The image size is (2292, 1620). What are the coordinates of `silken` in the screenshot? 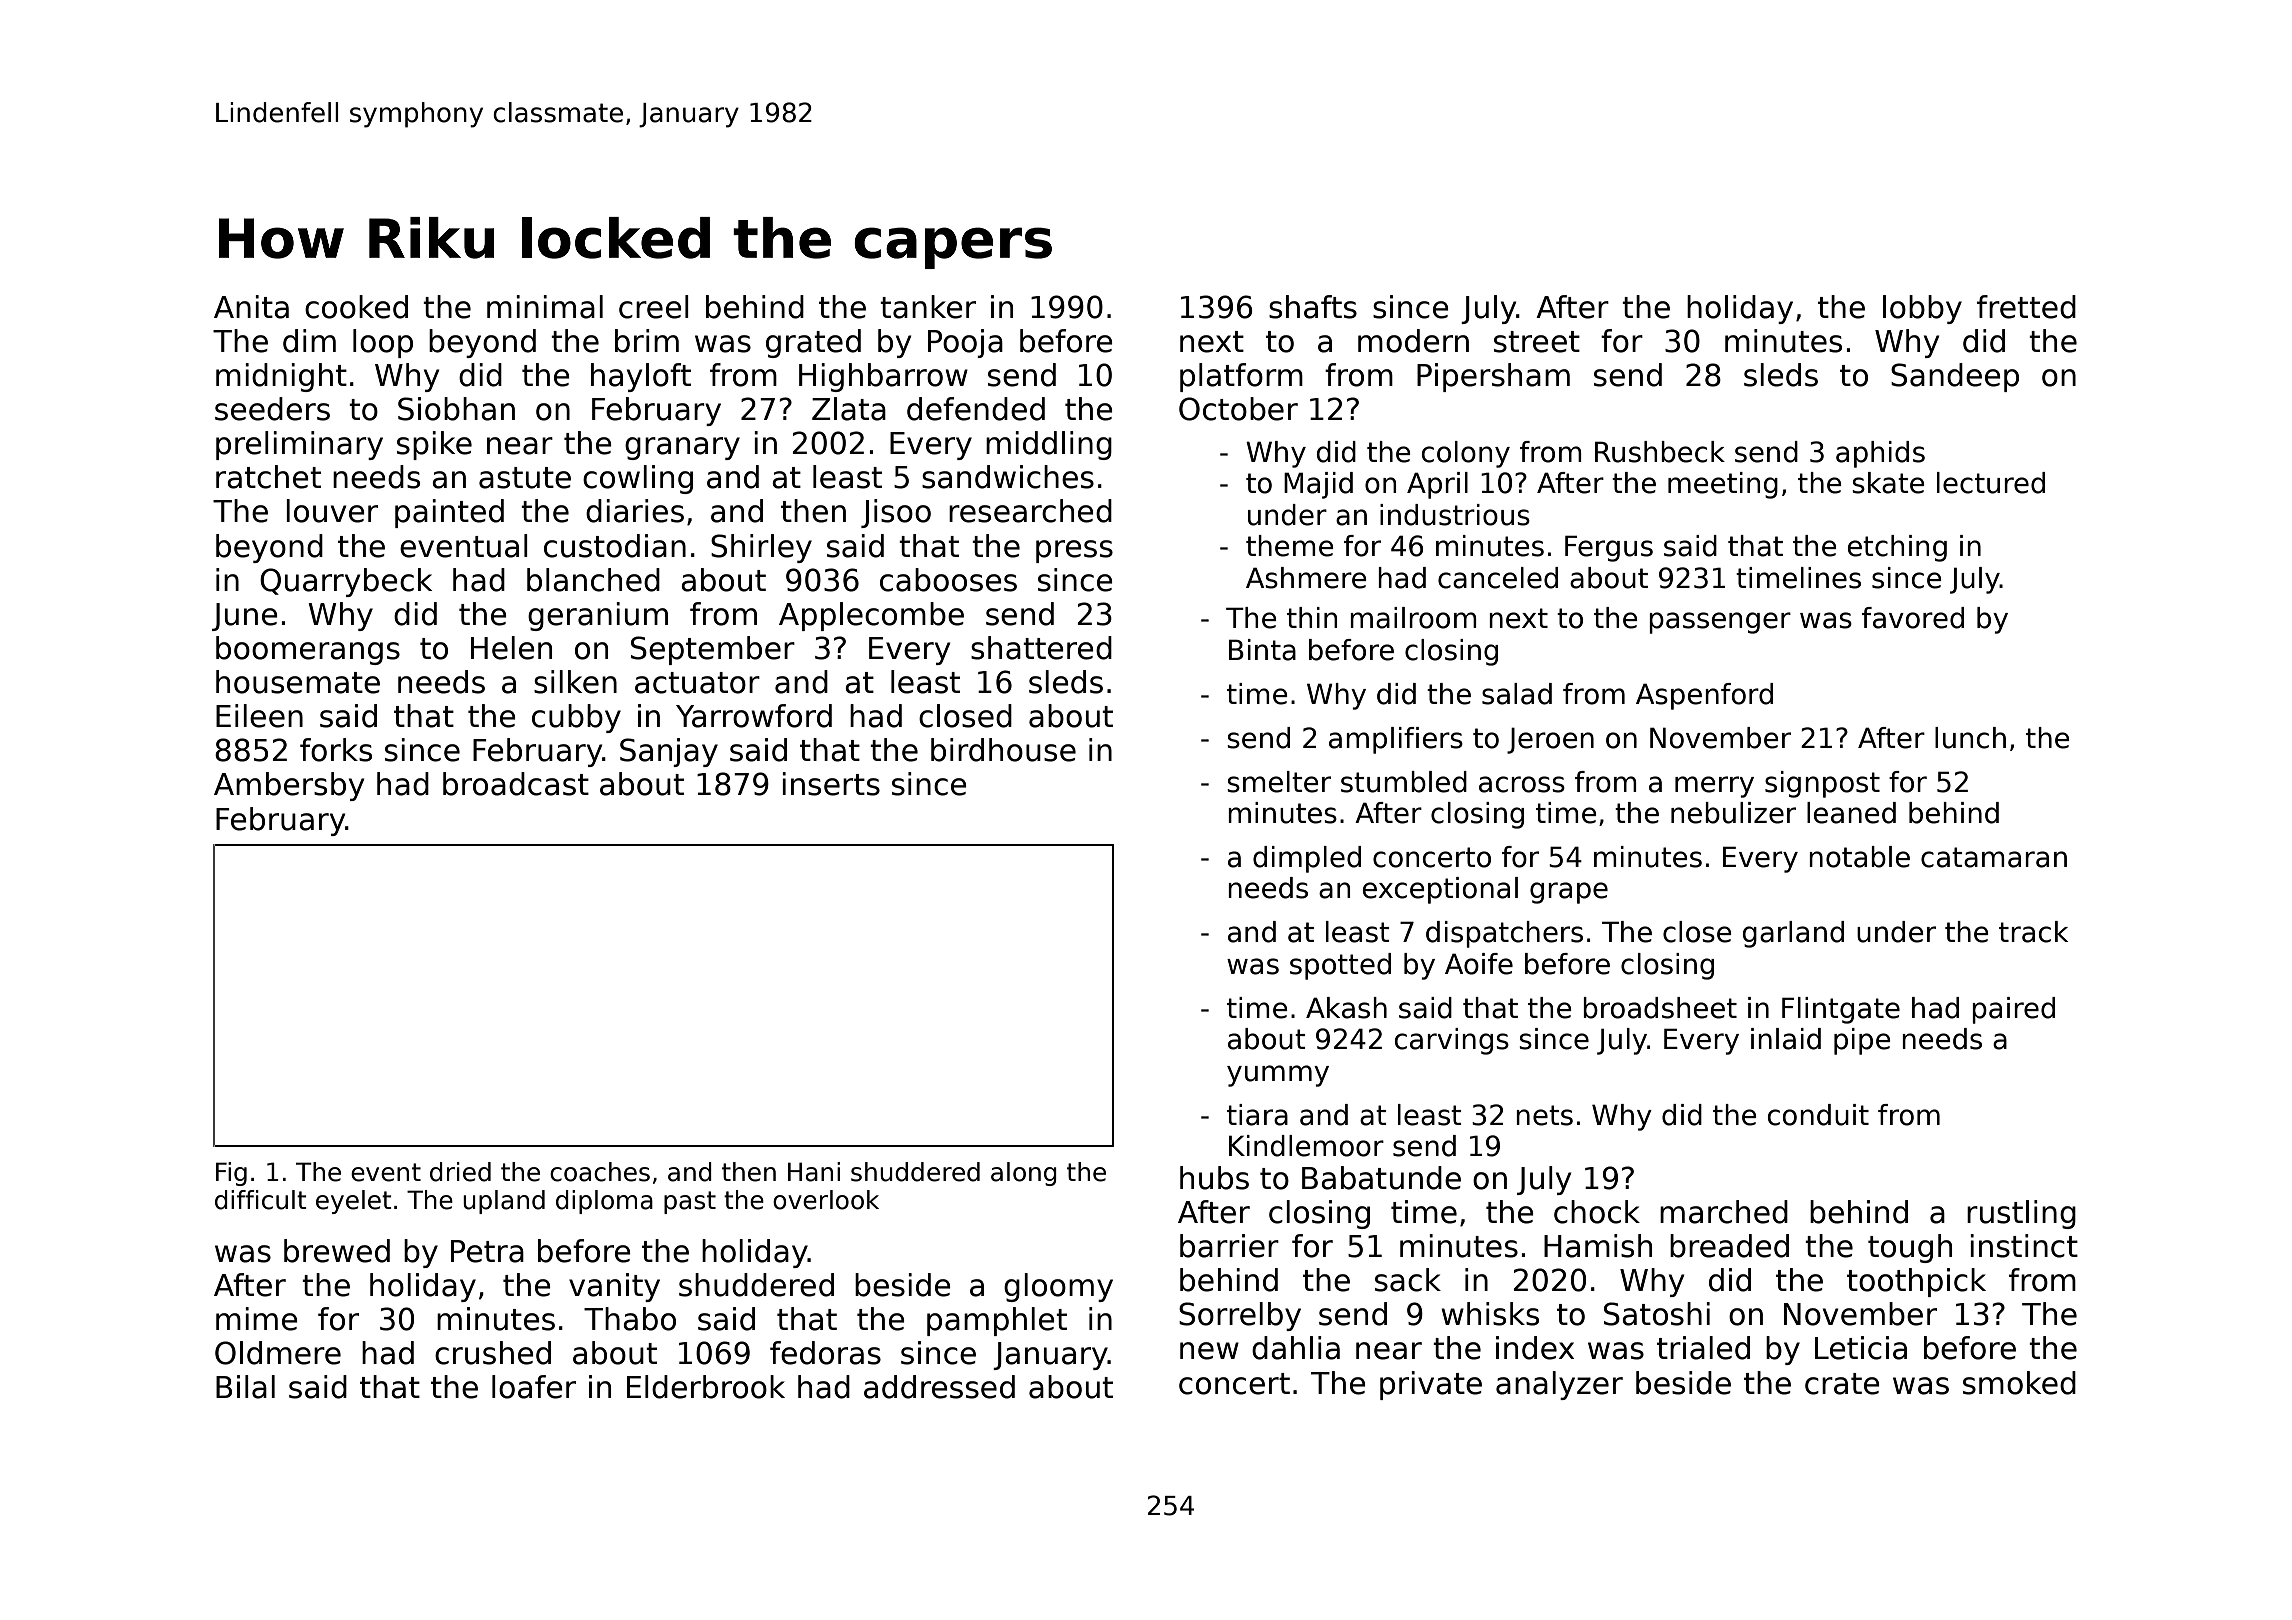 It's located at (575, 682).
